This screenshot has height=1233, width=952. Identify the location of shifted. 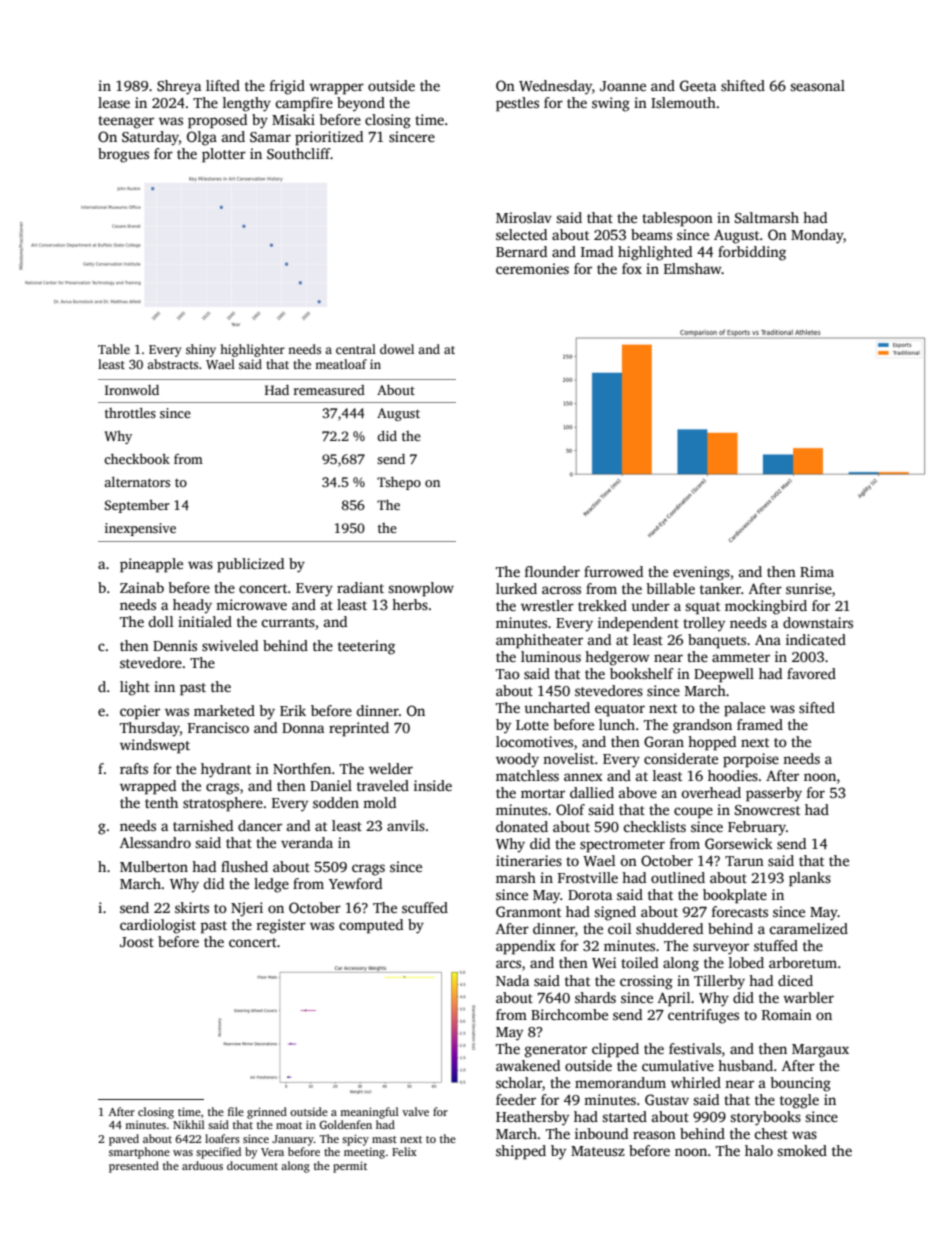
(743, 85).
